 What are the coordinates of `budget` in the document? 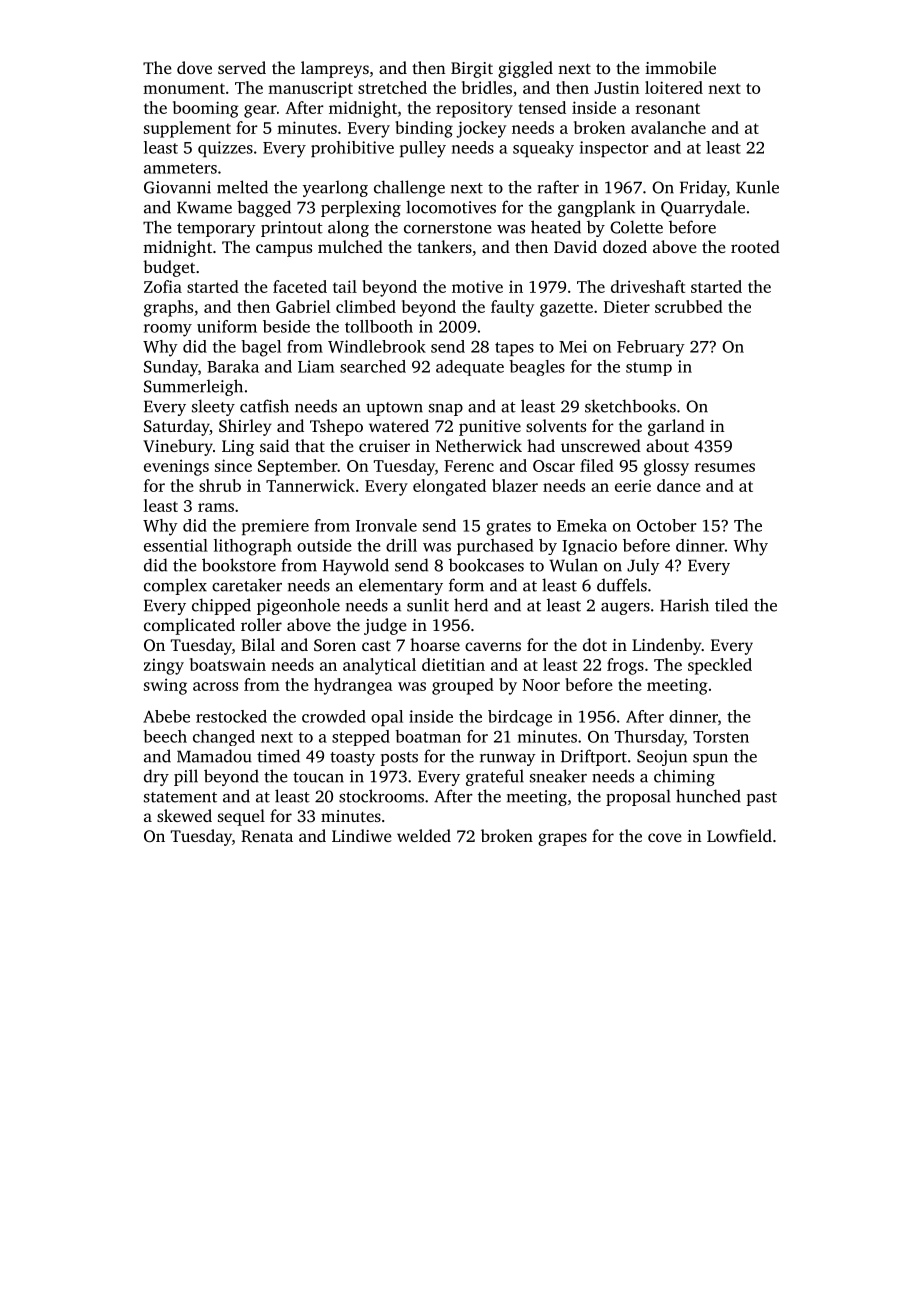 It's located at (169, 268).
